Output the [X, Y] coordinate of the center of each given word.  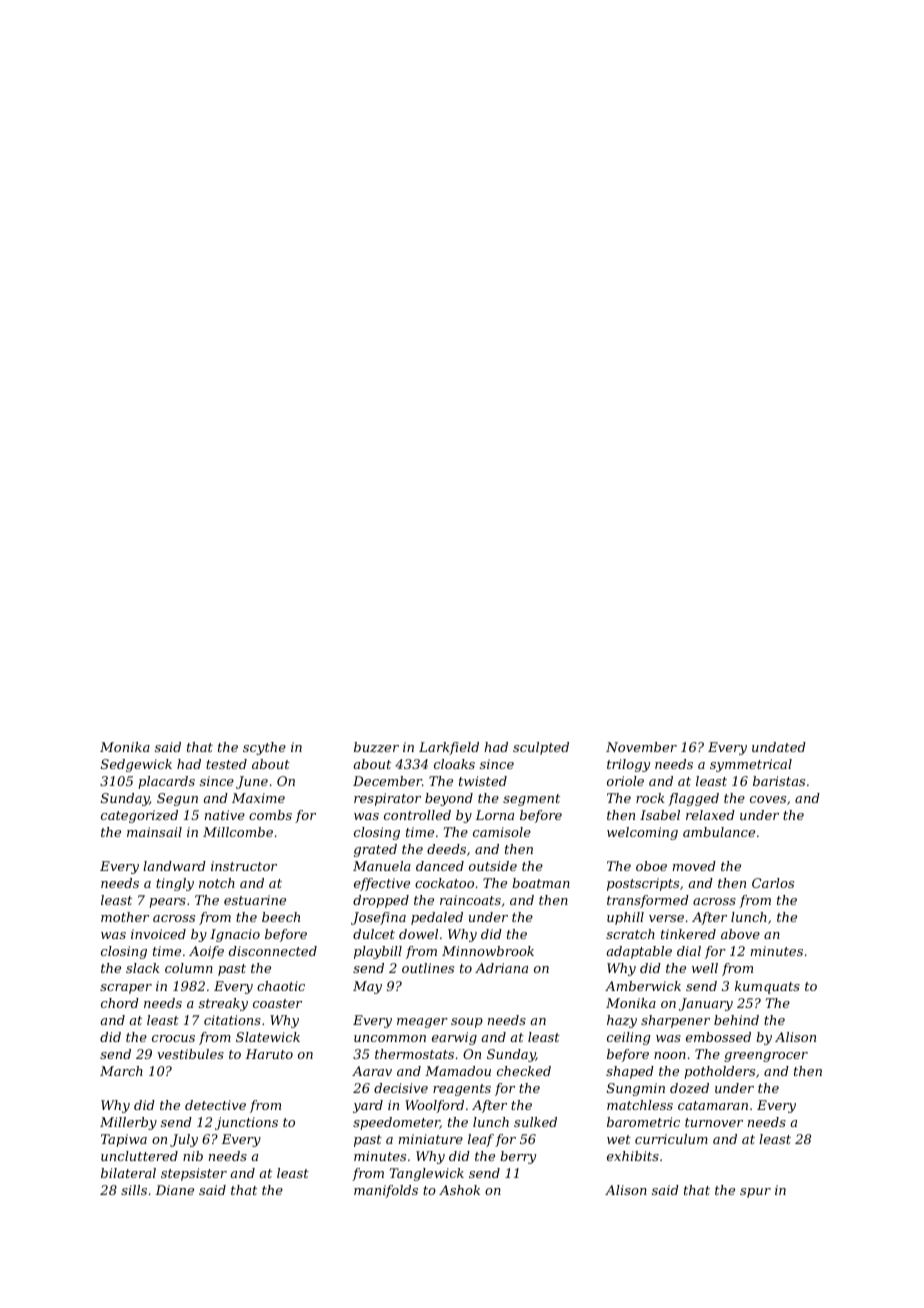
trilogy [628, 765]
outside [493, 866]
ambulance [719, 832]
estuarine [255, 900]
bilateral [128, 1173]
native [225, 815]
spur [755, 1193]
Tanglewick [427, 1174]
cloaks [454, 764]
